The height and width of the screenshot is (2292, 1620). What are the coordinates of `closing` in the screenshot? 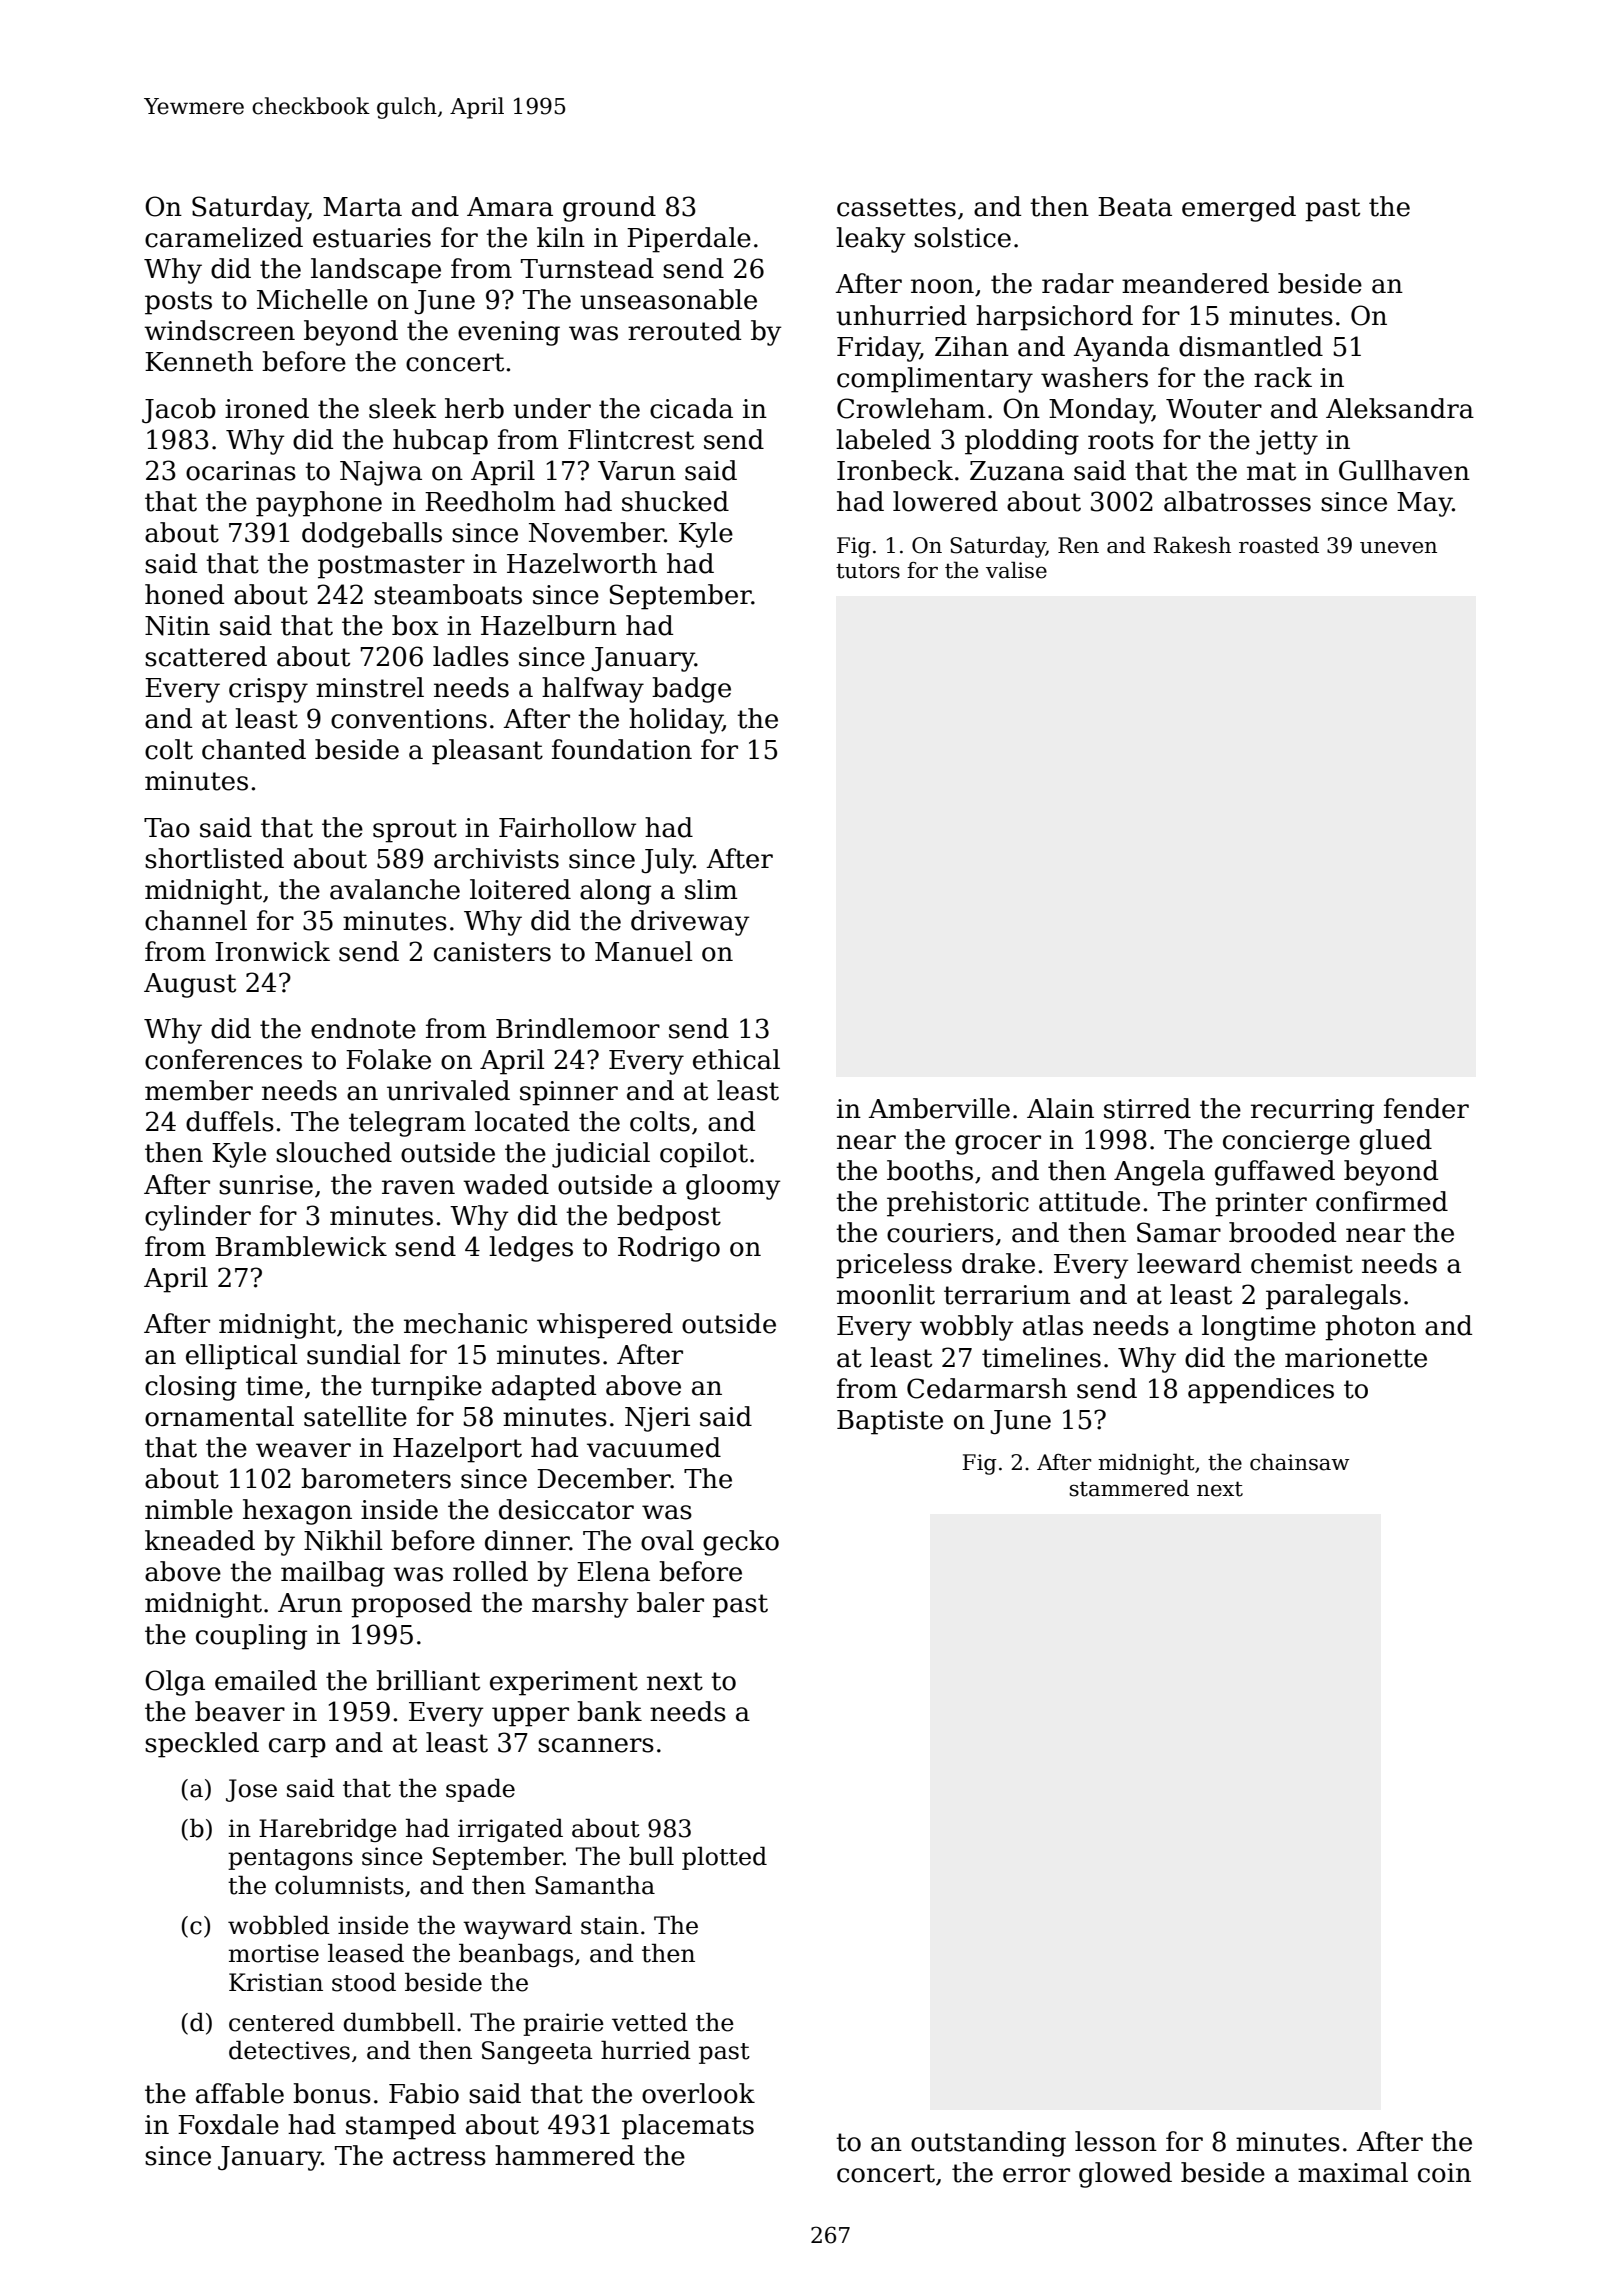 It's located at (191, 1388).
